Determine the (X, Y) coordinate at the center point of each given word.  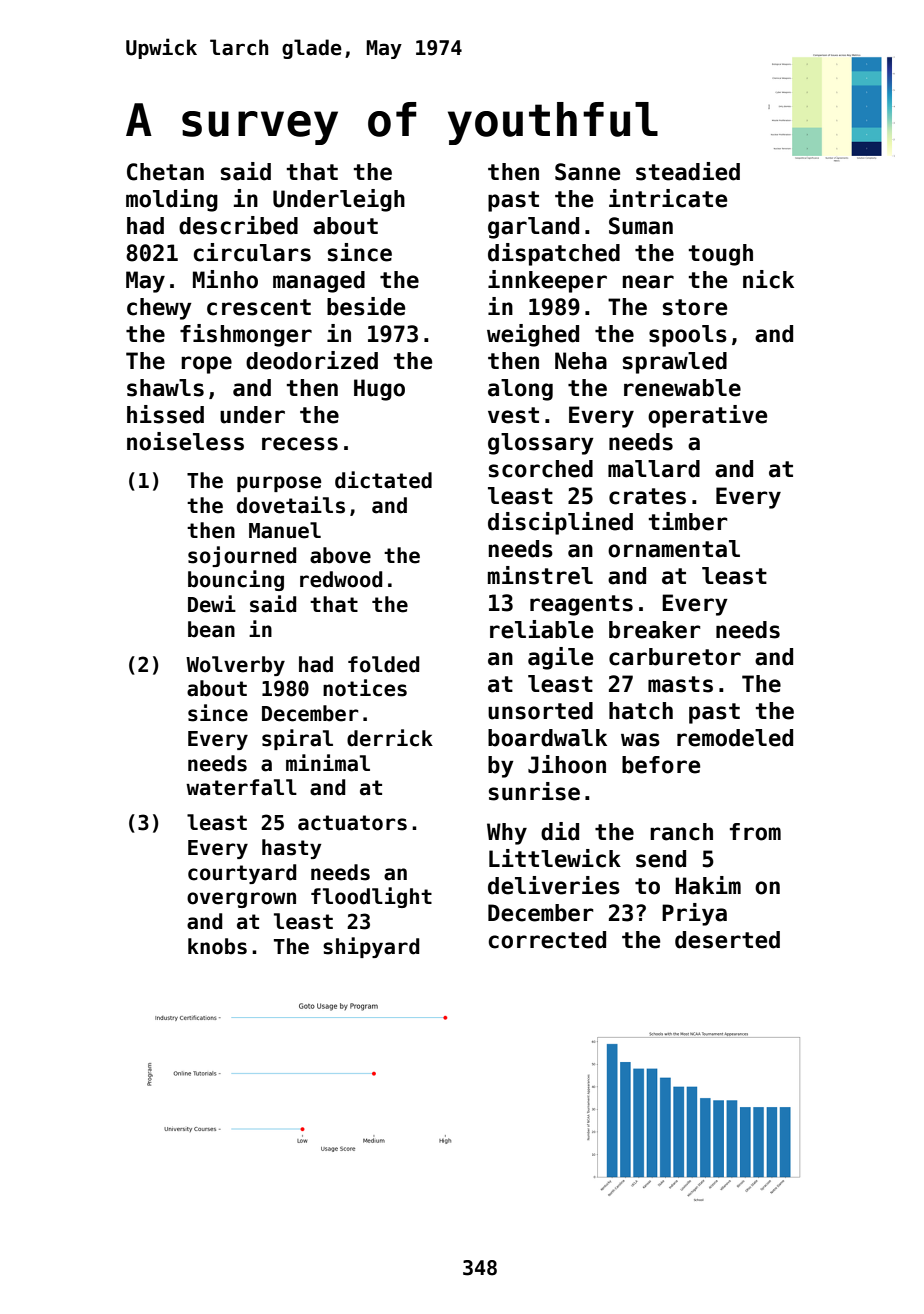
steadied (688, 171)
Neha (581, 361)
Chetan (165, 172)
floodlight (371, 897)
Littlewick (555, 858)
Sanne (587, 172)
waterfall (241, 787)
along (520, 390)
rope (206, 365)
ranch (681, 832)
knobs (217, 946)
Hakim (708, 885)
